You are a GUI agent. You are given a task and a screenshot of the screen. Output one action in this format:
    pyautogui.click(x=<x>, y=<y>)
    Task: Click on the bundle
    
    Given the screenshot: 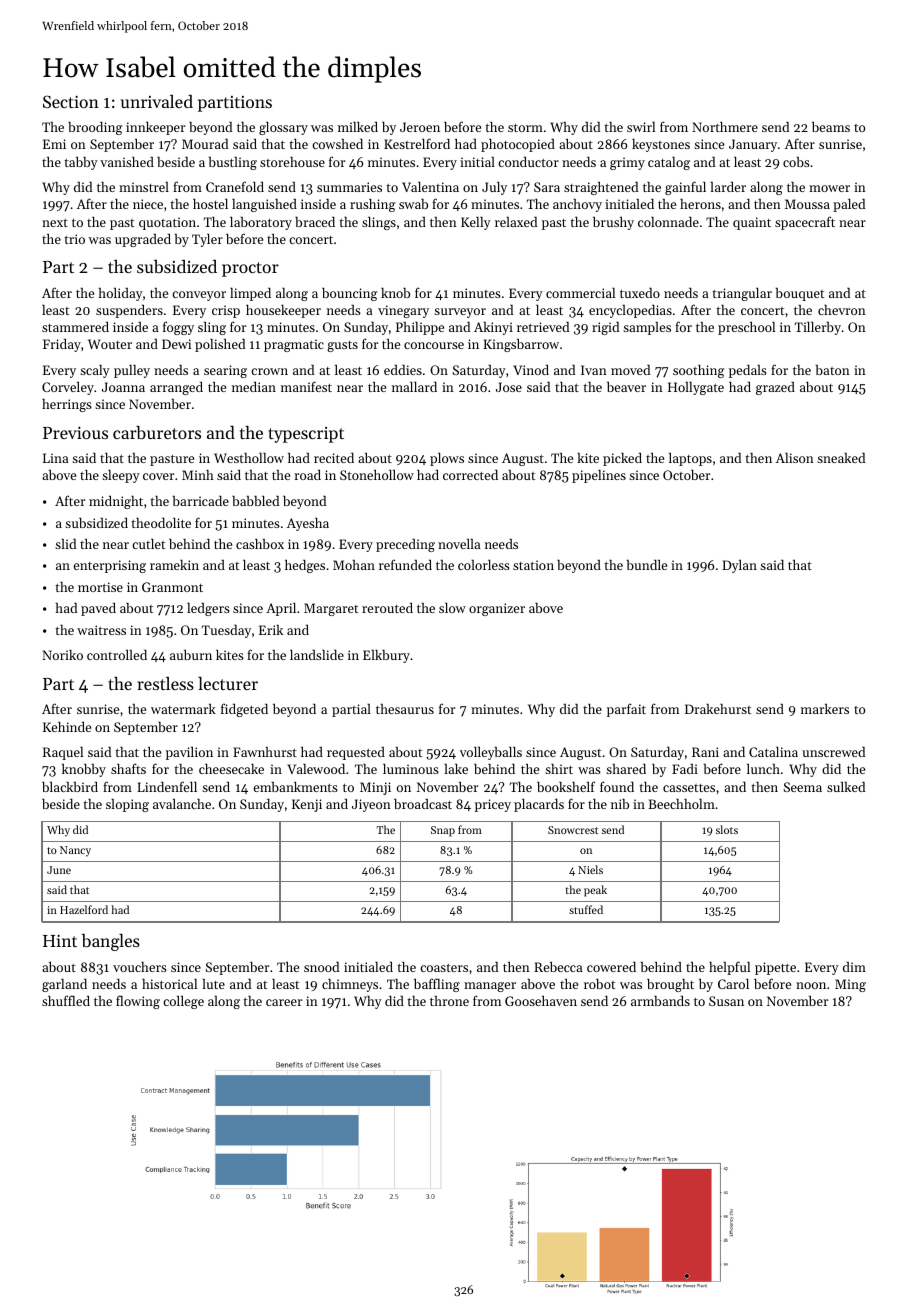 What is the action you would take?
    pyautogui.click(x=646, y=565)
